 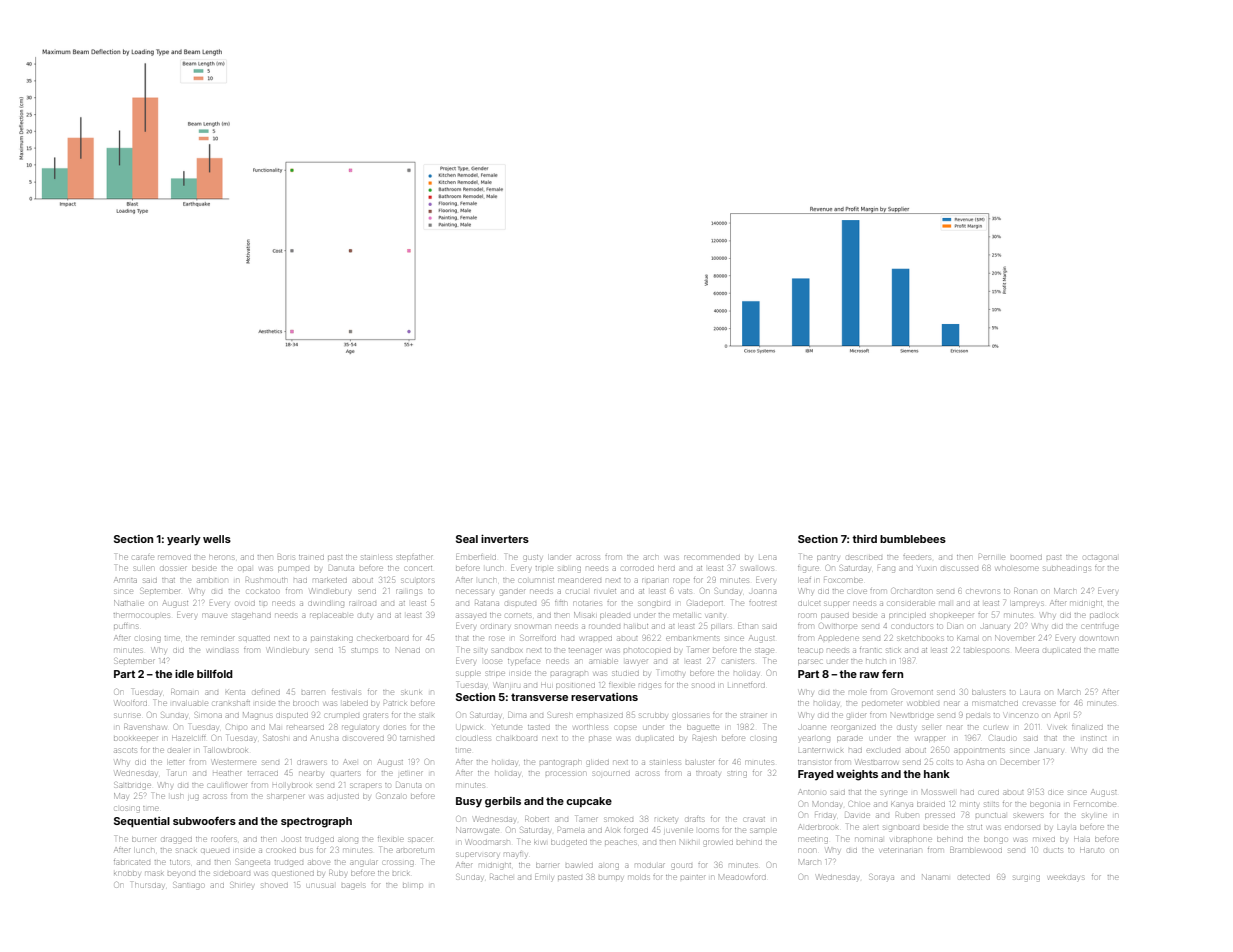 What do you see at coordinates (184, 673) in the screenshot?
I see `idle` at bounding box center [184, 673].
